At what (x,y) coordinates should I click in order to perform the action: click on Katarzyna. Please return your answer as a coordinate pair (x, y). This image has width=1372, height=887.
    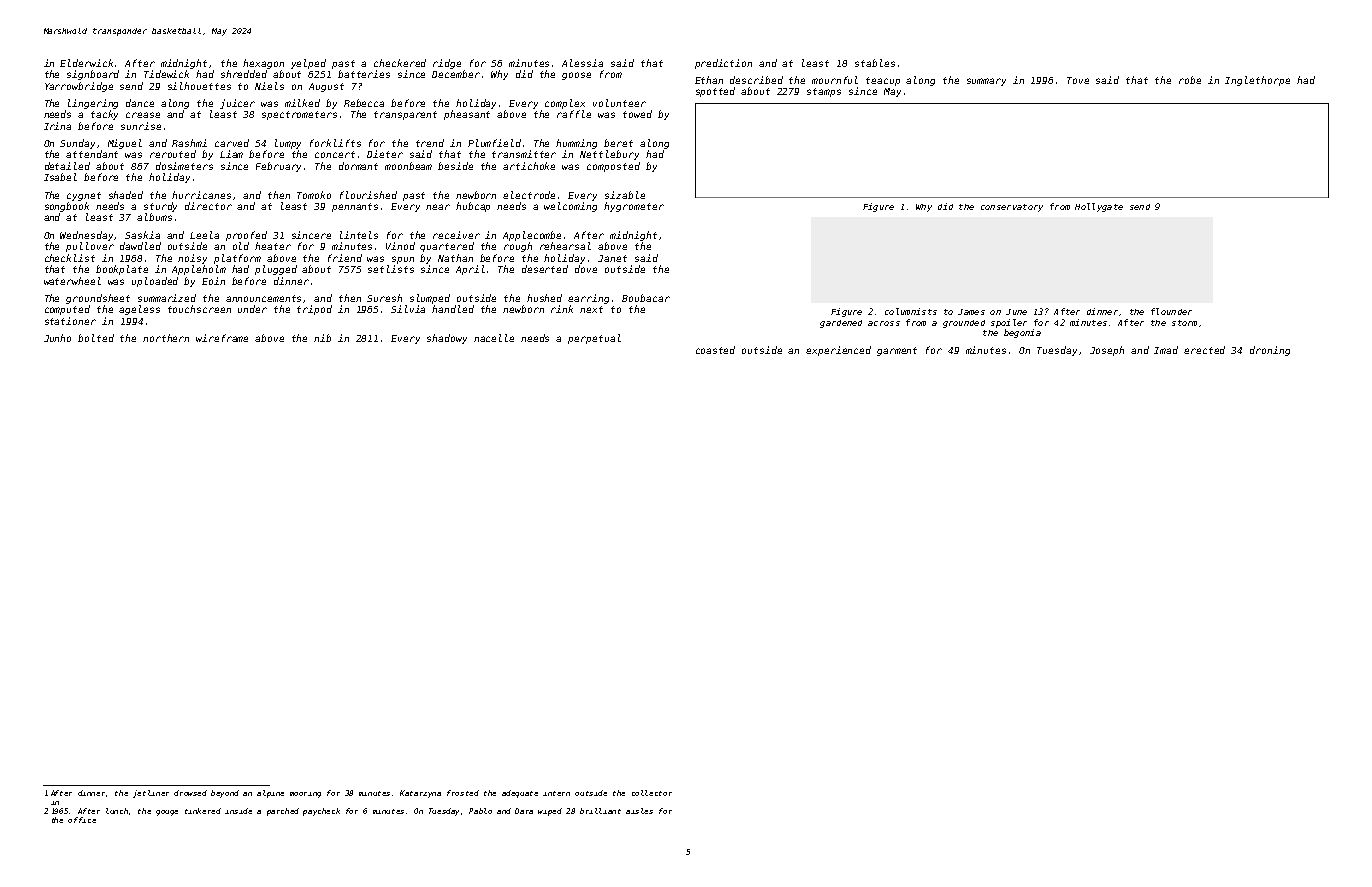
    Looking at the image, I should click on (420, 794).
